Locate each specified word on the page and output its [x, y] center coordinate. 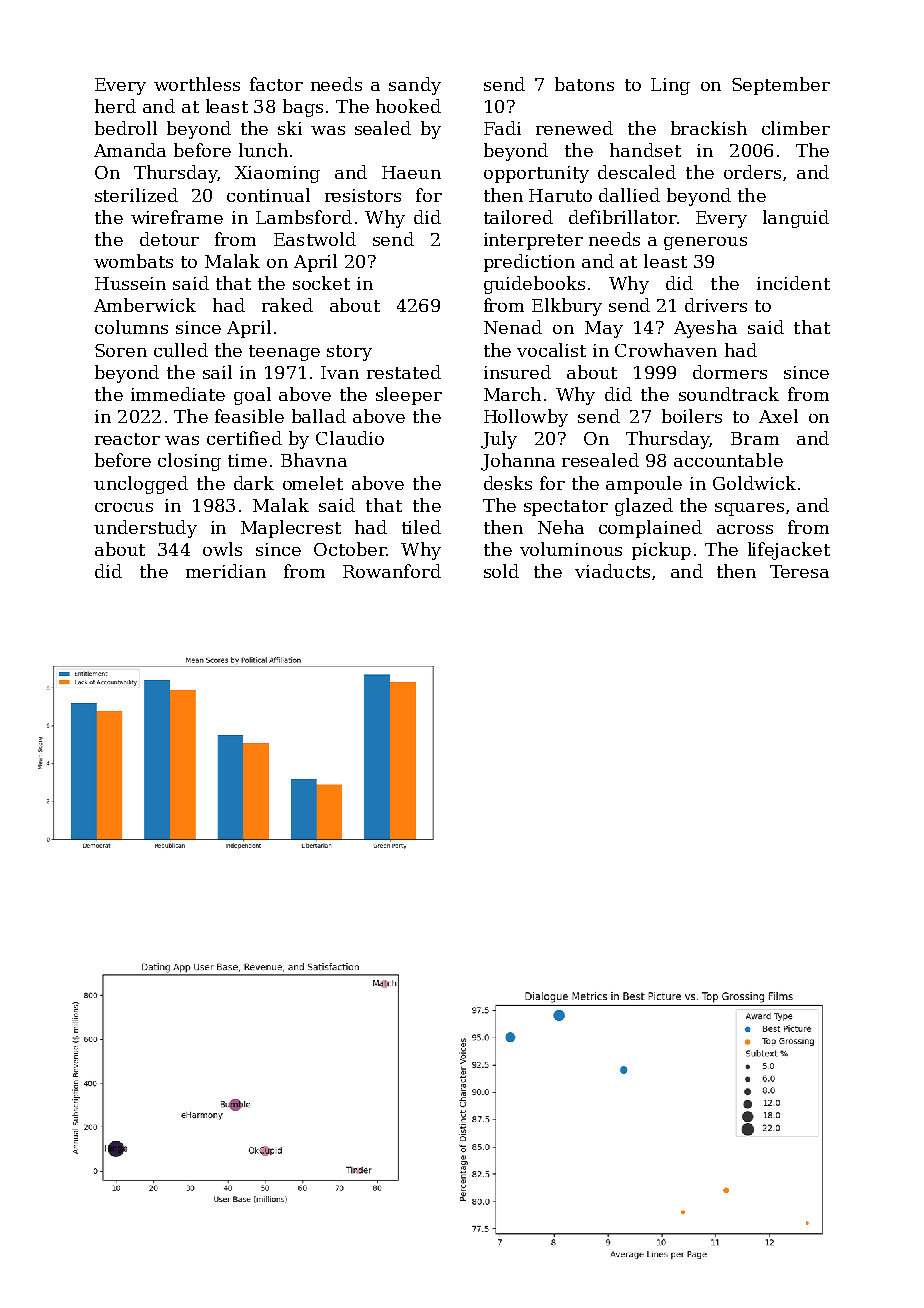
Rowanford [392, 571]
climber [796, 128]
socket [321, 283]
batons [584, 84]
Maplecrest [291, 529]
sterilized [136, 195]
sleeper [409, 396]
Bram [755, 438]
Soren [121, 350]
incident [793, 283]
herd [115, 106]
